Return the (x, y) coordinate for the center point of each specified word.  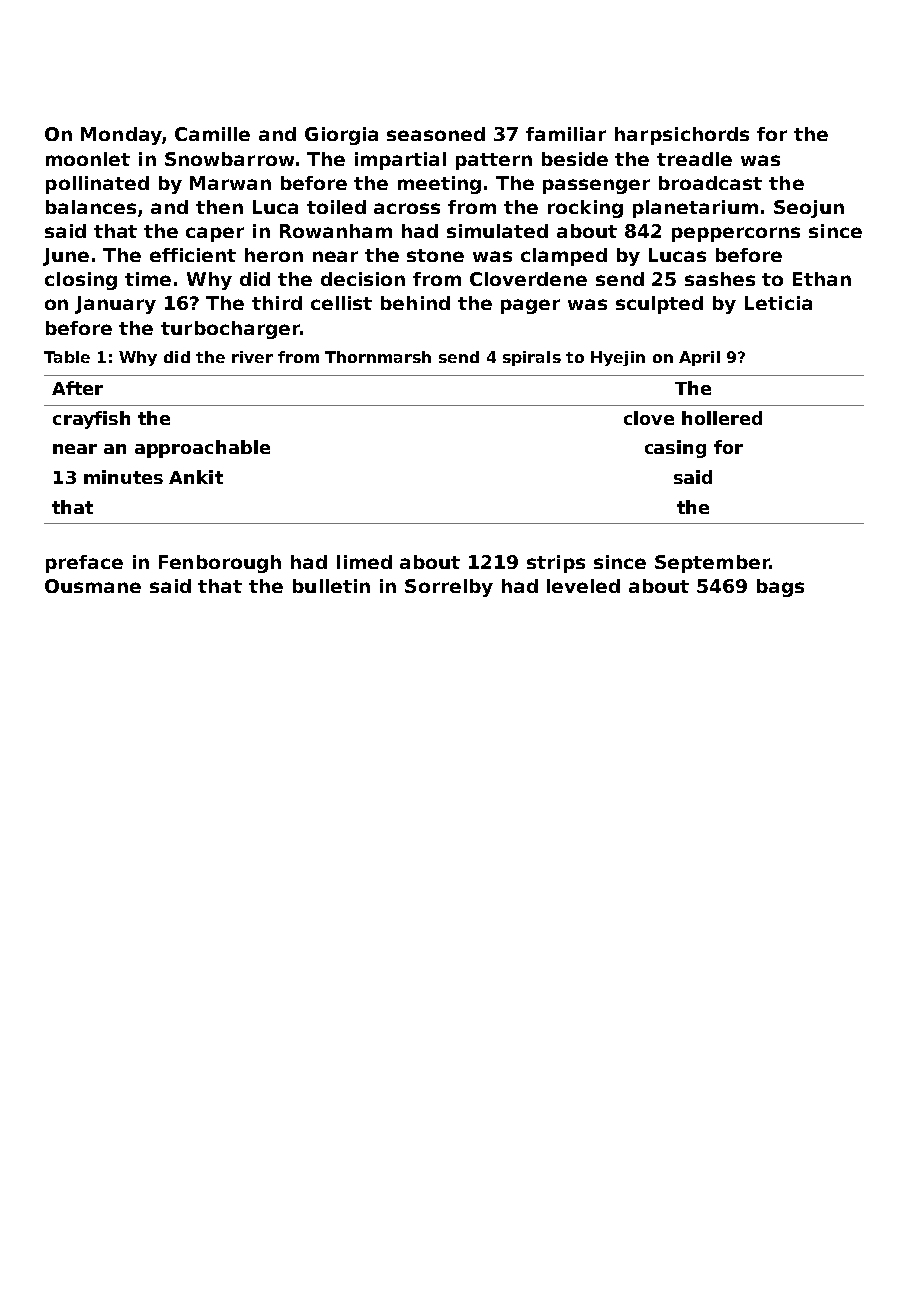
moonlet (88, 159)
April (699, 358)
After (77, 388)
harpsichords (682, 136)
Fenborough (220, 564)
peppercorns (736, 234)
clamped (564, 257)
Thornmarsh (378, 357)
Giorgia (341, 136)
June (66, 257)
